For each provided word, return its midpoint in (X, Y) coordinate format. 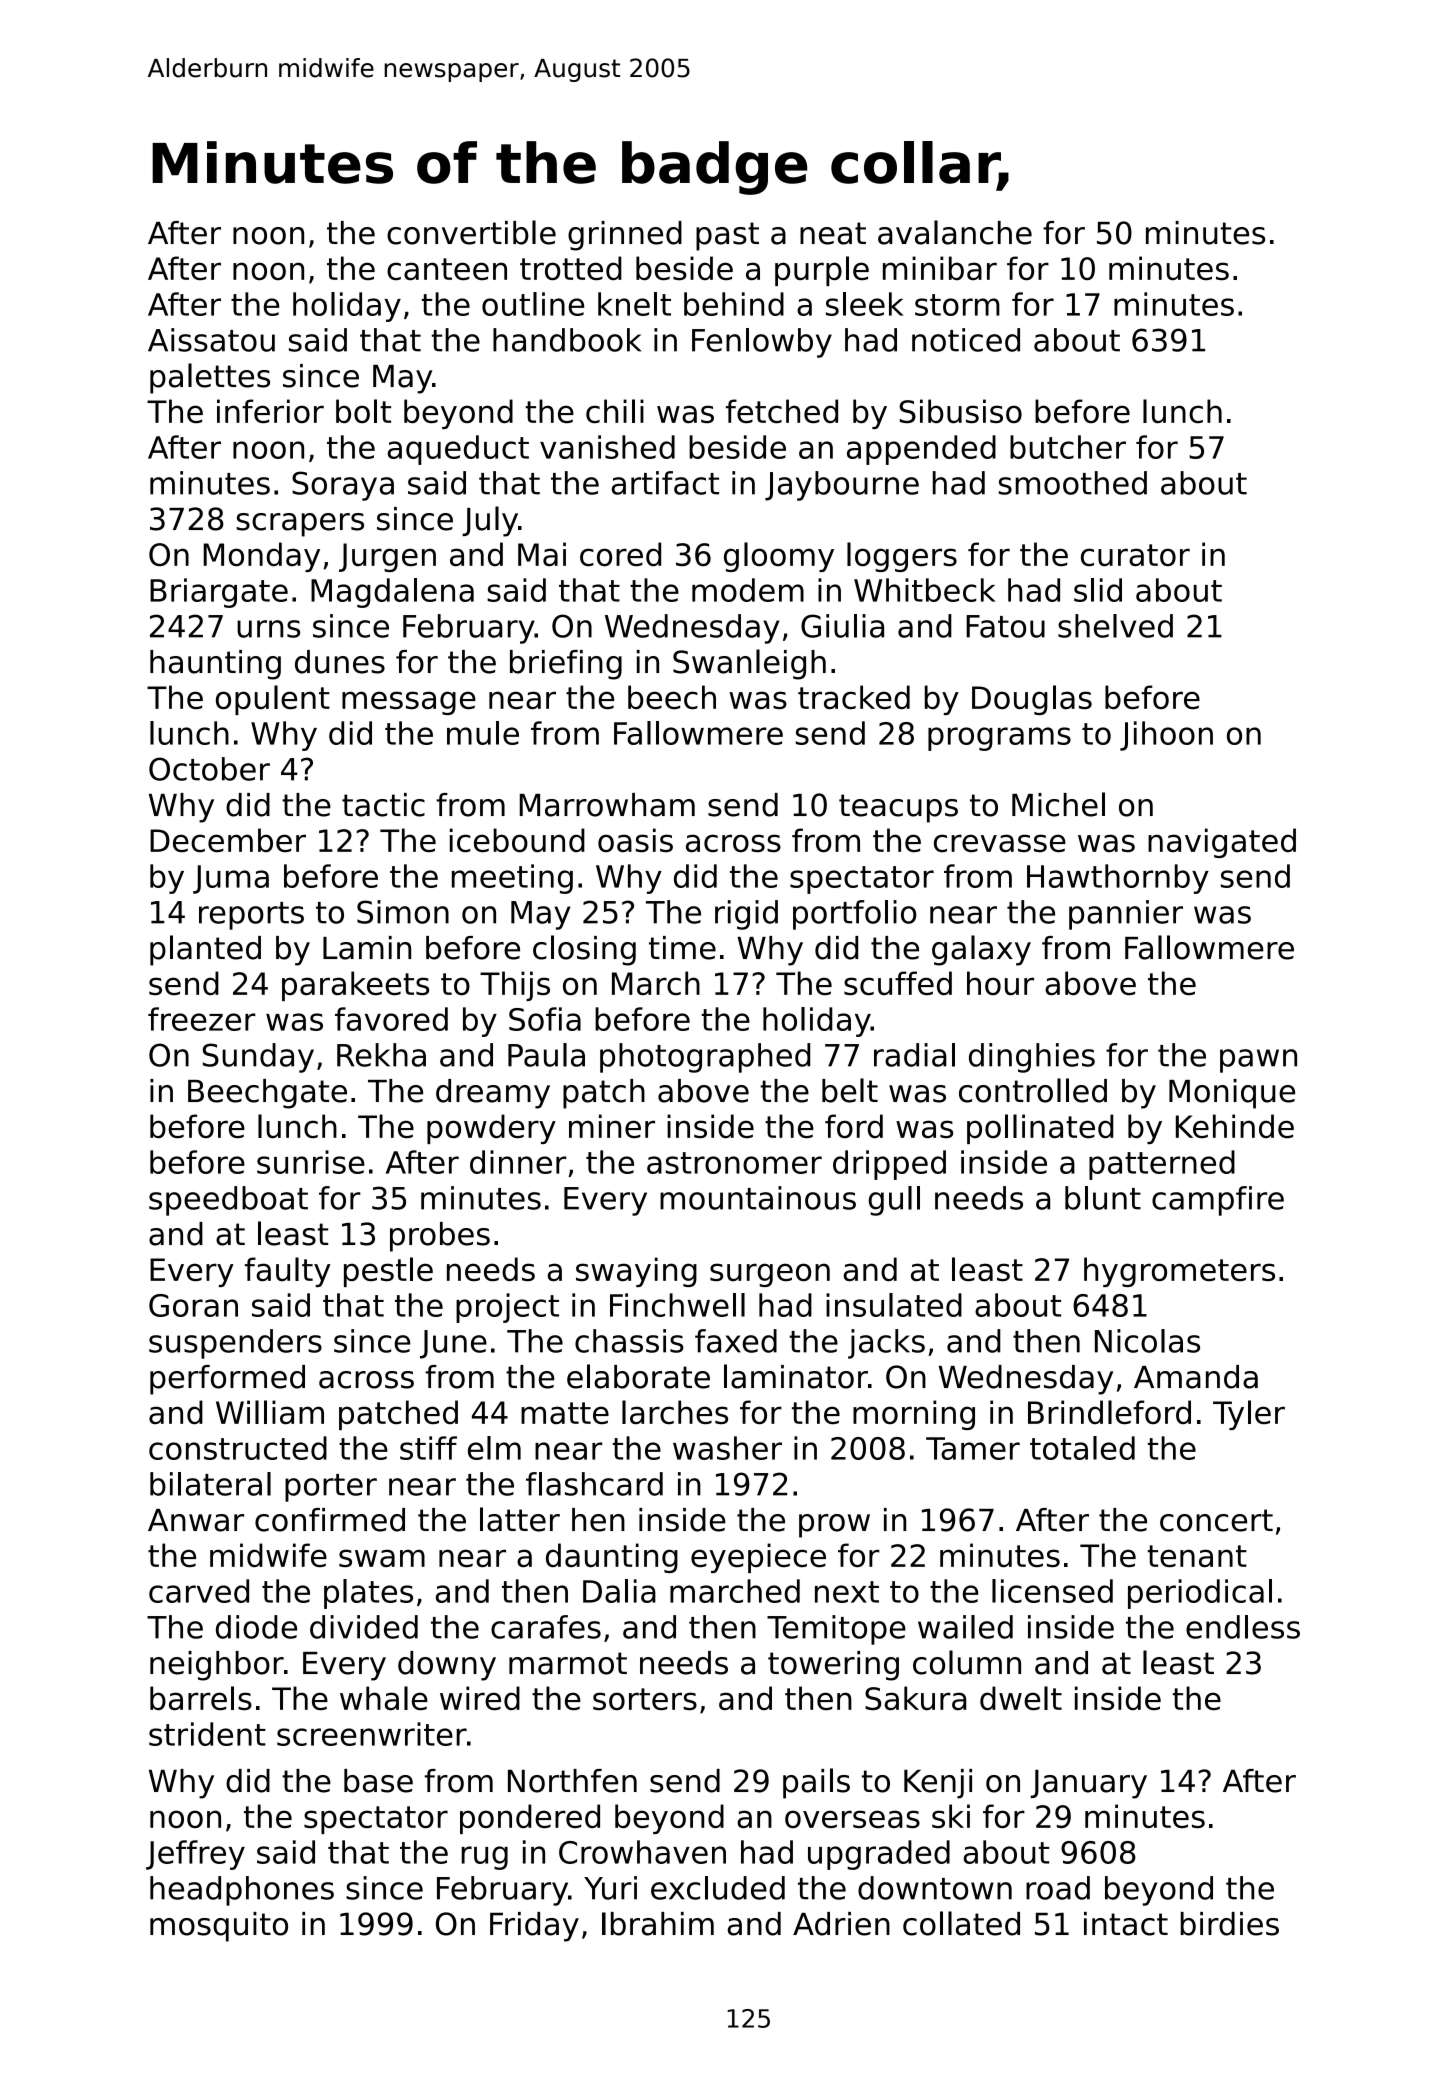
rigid (746, 915)
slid (1098, 590)
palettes (210, 378)
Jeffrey (195, 1855)
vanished (607, 447)
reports (251, 916)
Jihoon (1166, 736)
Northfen (572, 1781)
